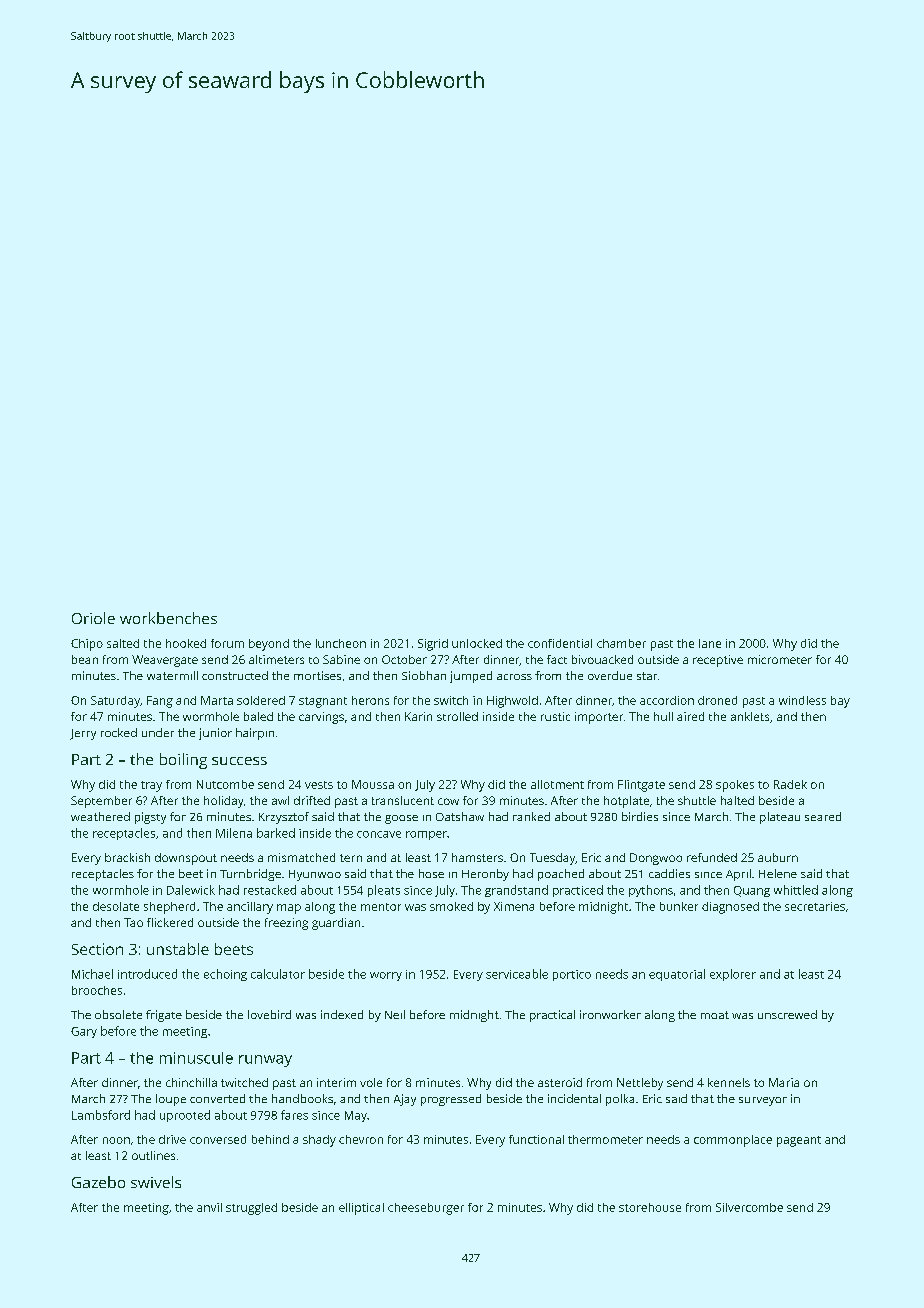 The height and width of the image is (1308, 924). I want to click on Radek, so click(790, 784).
